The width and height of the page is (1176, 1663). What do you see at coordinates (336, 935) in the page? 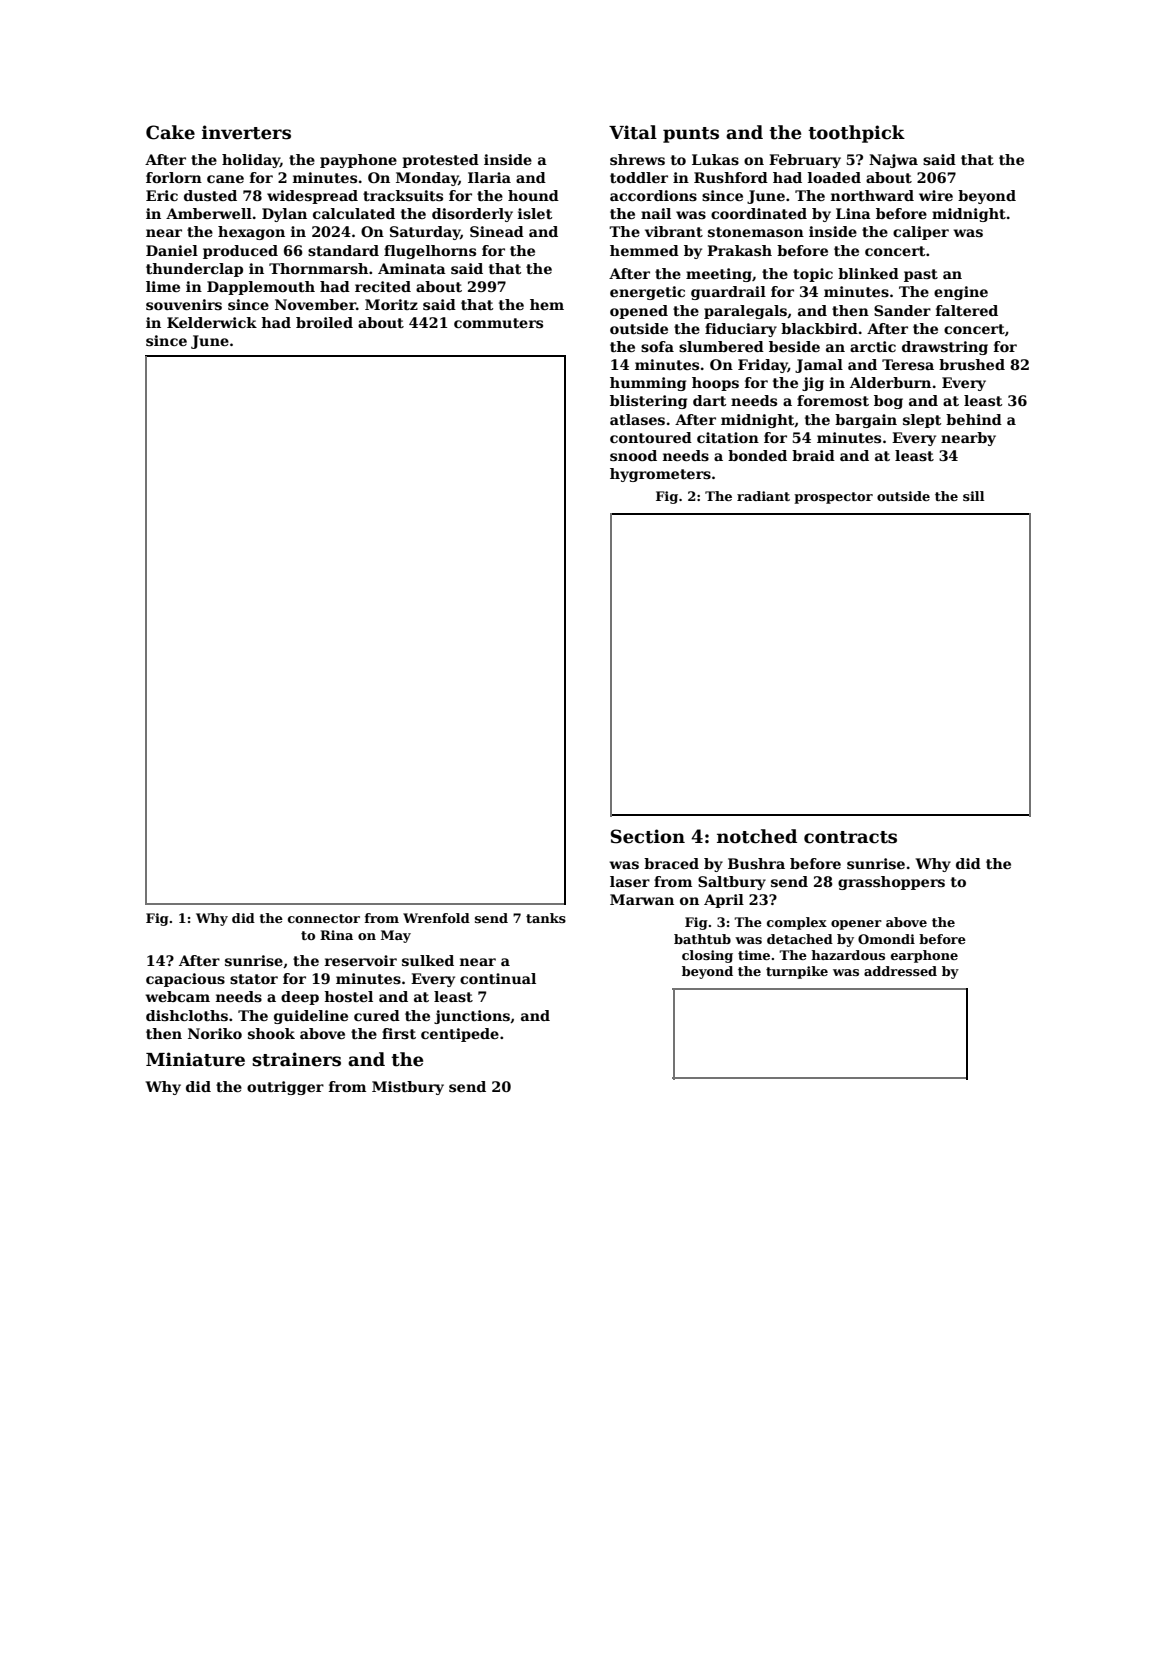
I see `Rina` at bounding box center [336, 935].
